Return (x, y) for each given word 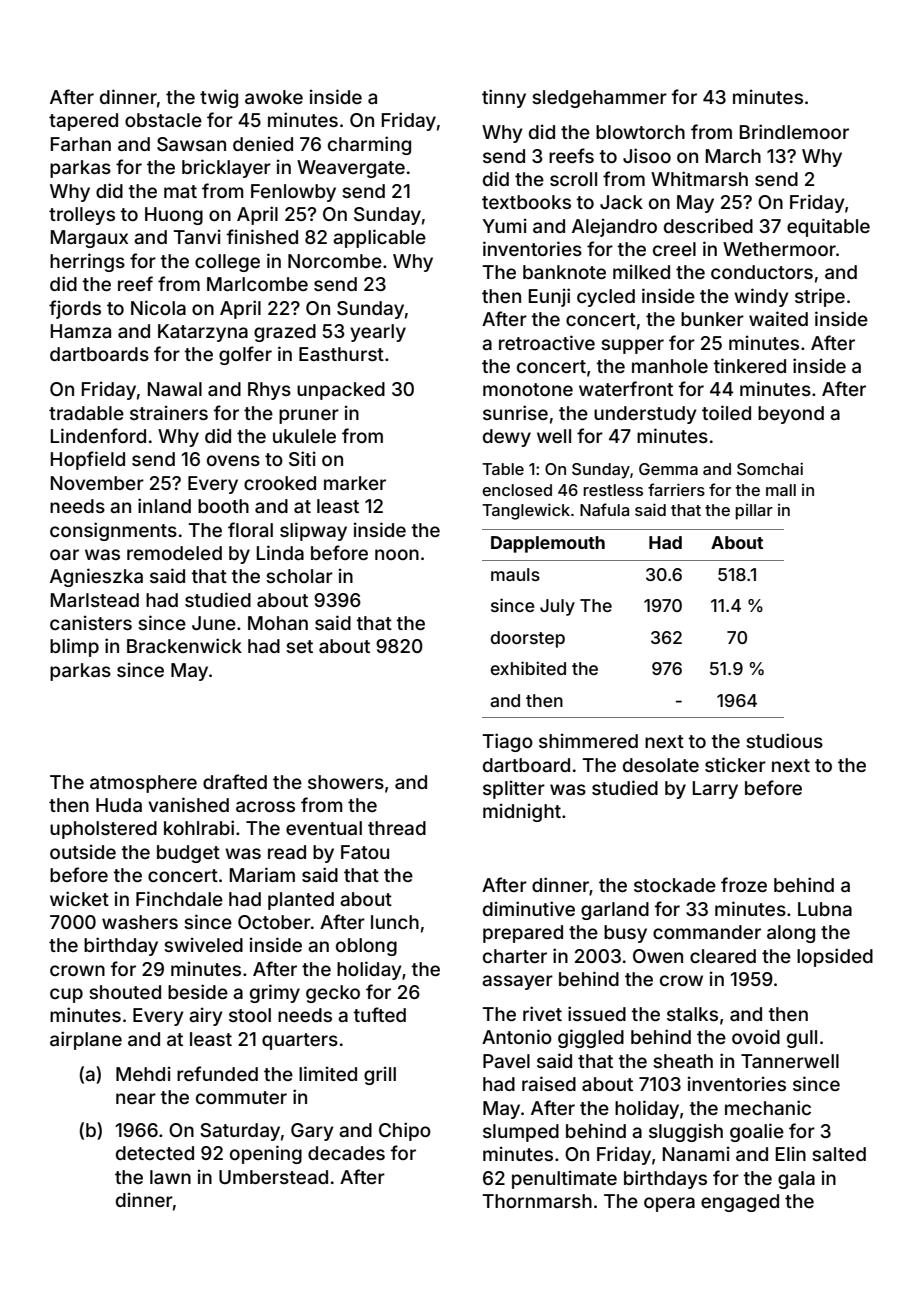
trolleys (82, 216)
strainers (169, 412)
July (557, 607)
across (265, 806)
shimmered (588, 740)
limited (328, 1073)
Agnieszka (96, 577)
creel (674, 249)
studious (784, 740)
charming (369, 145)
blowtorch (640, 132)
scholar (299, 576)
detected (155, 1153)
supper (632, 346)
